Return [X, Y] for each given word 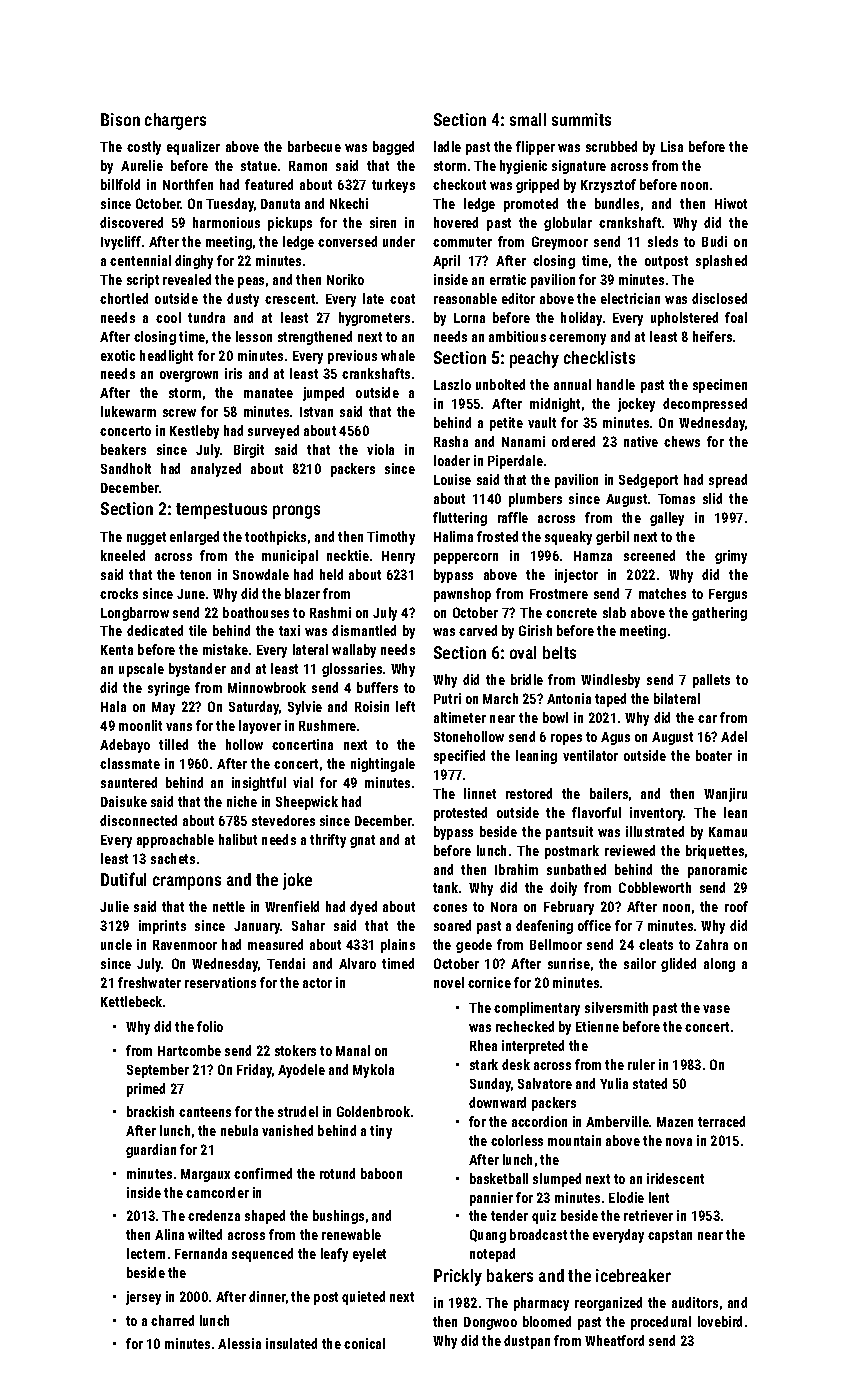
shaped [265, 1217]
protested [460, 814]
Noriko [345, 279]
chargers [175, 121]
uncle [116, 944]
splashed [721, 262]
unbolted [500, 384]
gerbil [612, 538]
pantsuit [569, 833]
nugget [146, 538]
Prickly [458, 1277]
